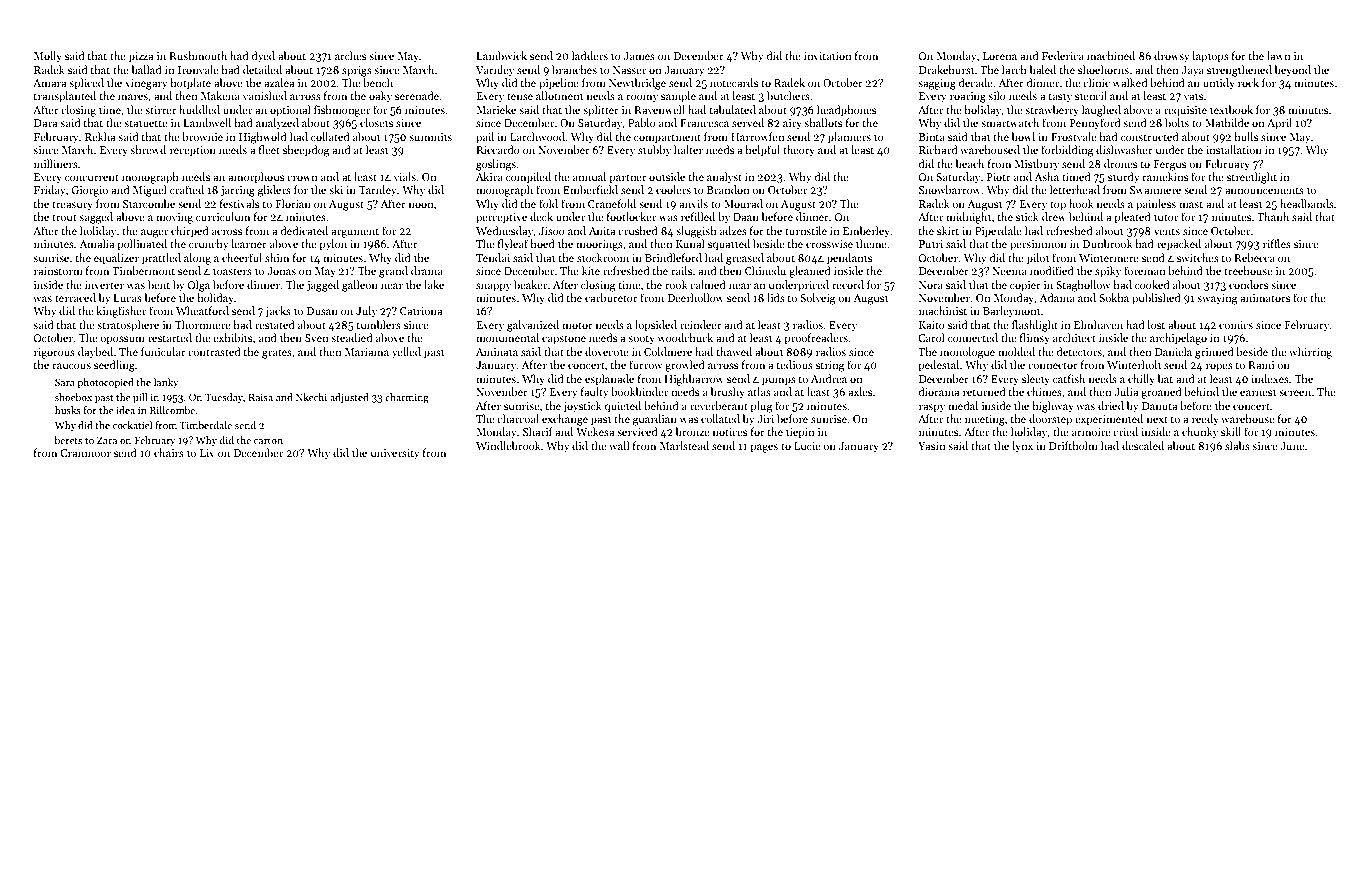  What do you see at coordinates (932, 325) in the screenshot?
I see `Kaito` at bounding box center [932, 325].
